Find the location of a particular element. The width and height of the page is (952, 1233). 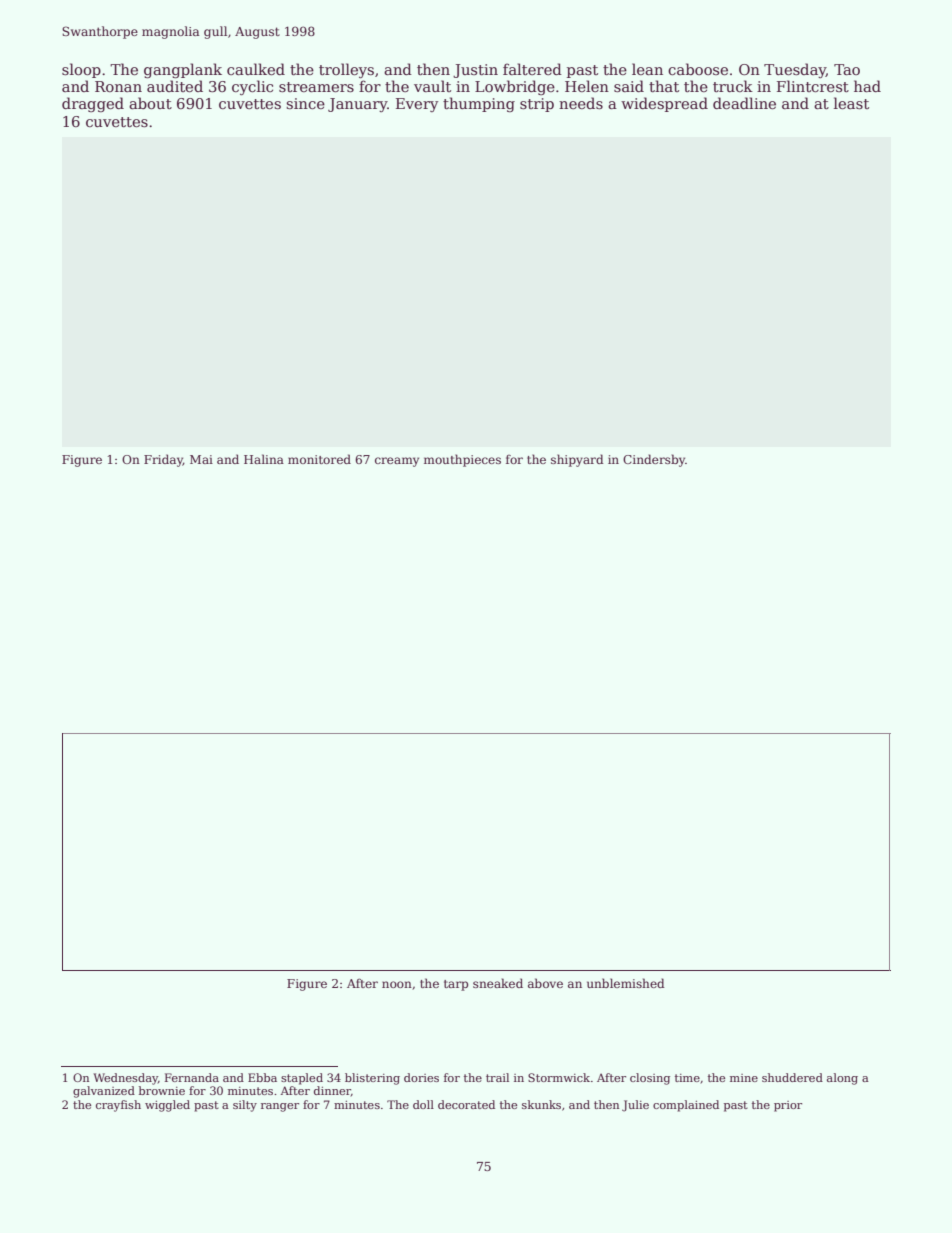

Friday is located at coordinates (163, 460).
